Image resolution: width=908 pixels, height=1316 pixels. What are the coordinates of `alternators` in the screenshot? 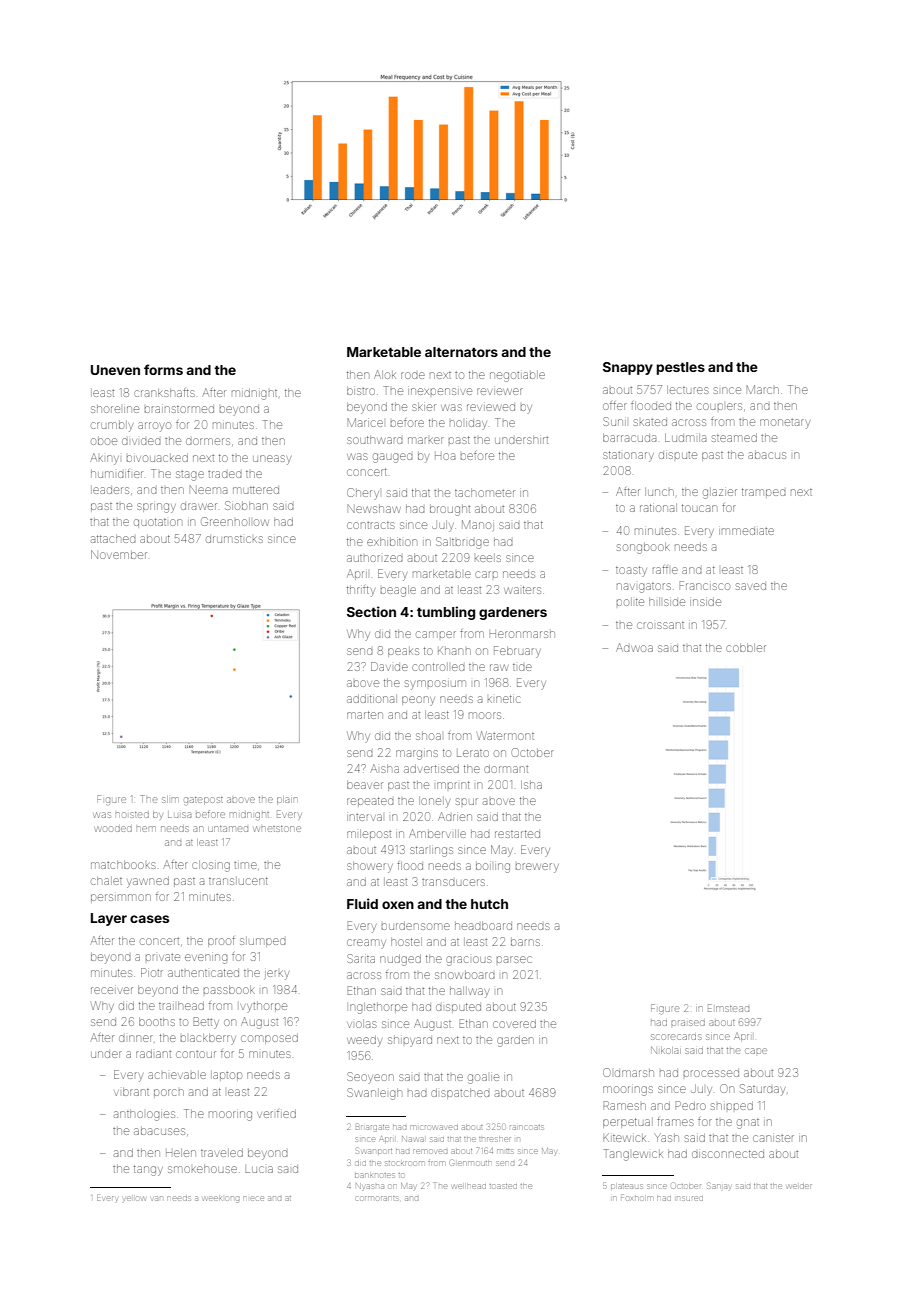 It's located at (461, 352).
